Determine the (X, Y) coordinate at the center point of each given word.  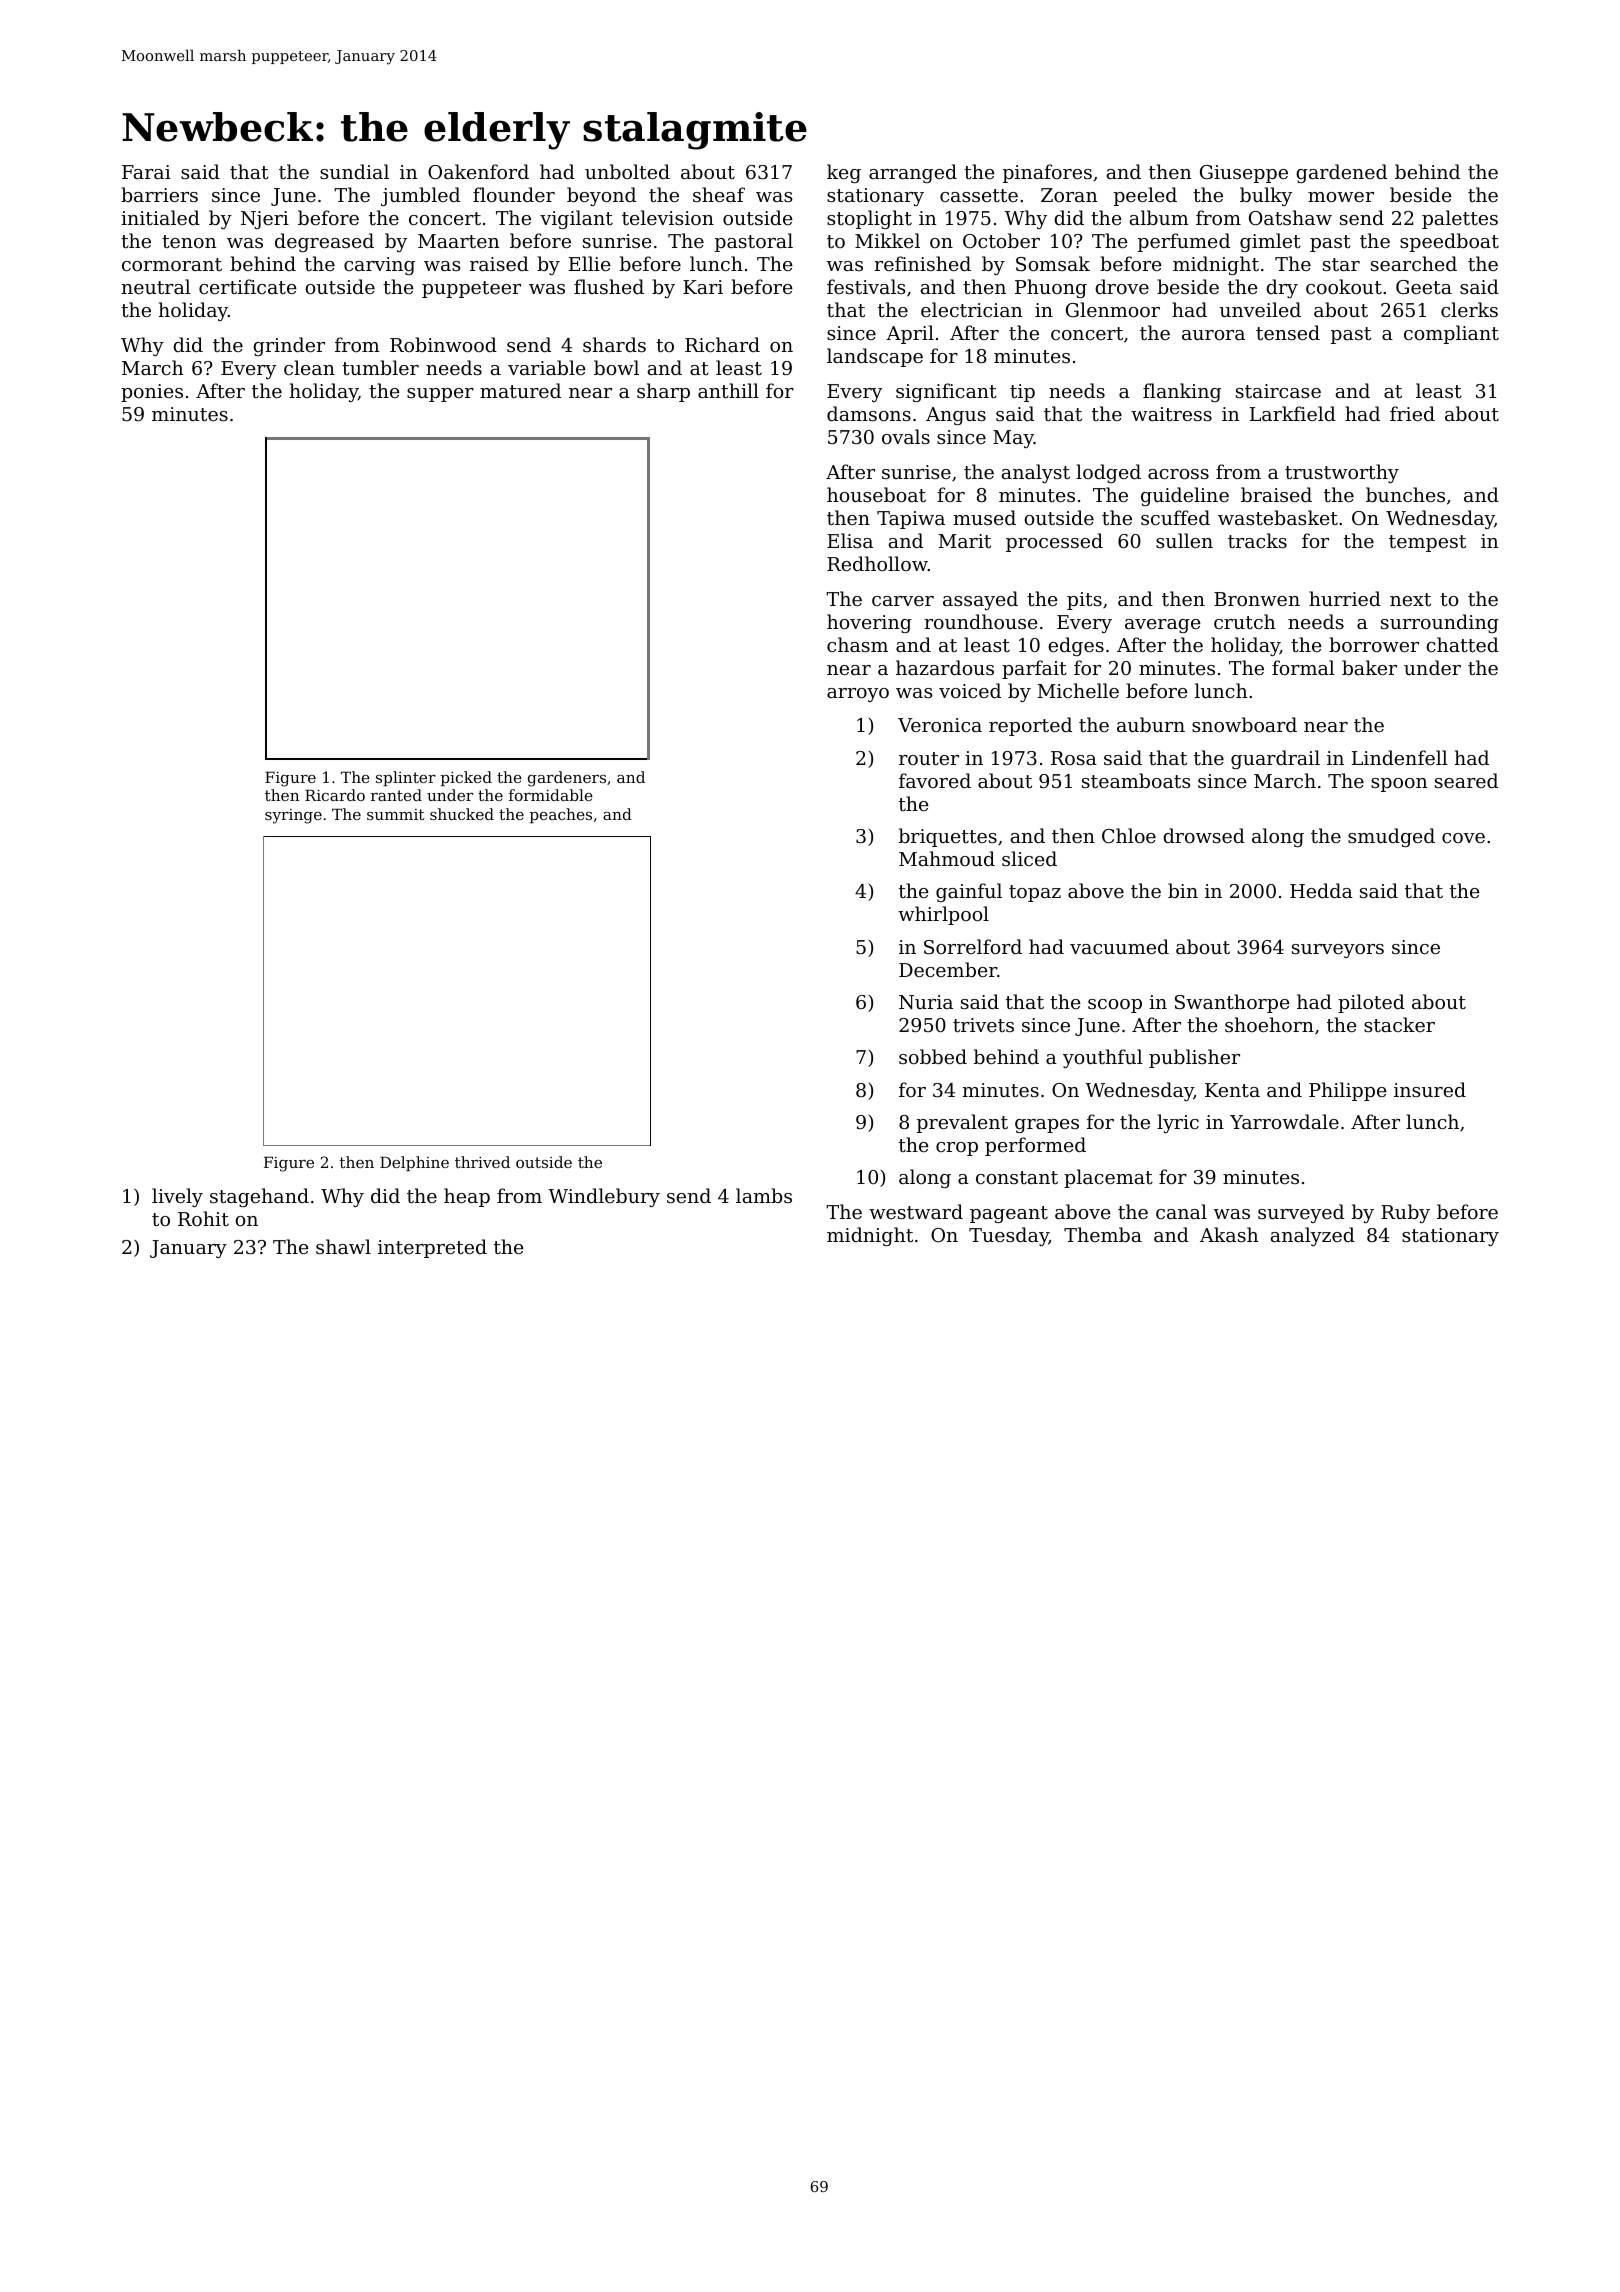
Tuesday (1009, 1236)
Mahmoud (947, 858)
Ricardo (335, 795)
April (910, 334)
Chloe (1129, 835)
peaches (561, 815)
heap (467, 1197)
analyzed (1313, 1236)
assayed (980, 600)
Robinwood (443, 344)
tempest (1427, 543)
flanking (1182, 392)
